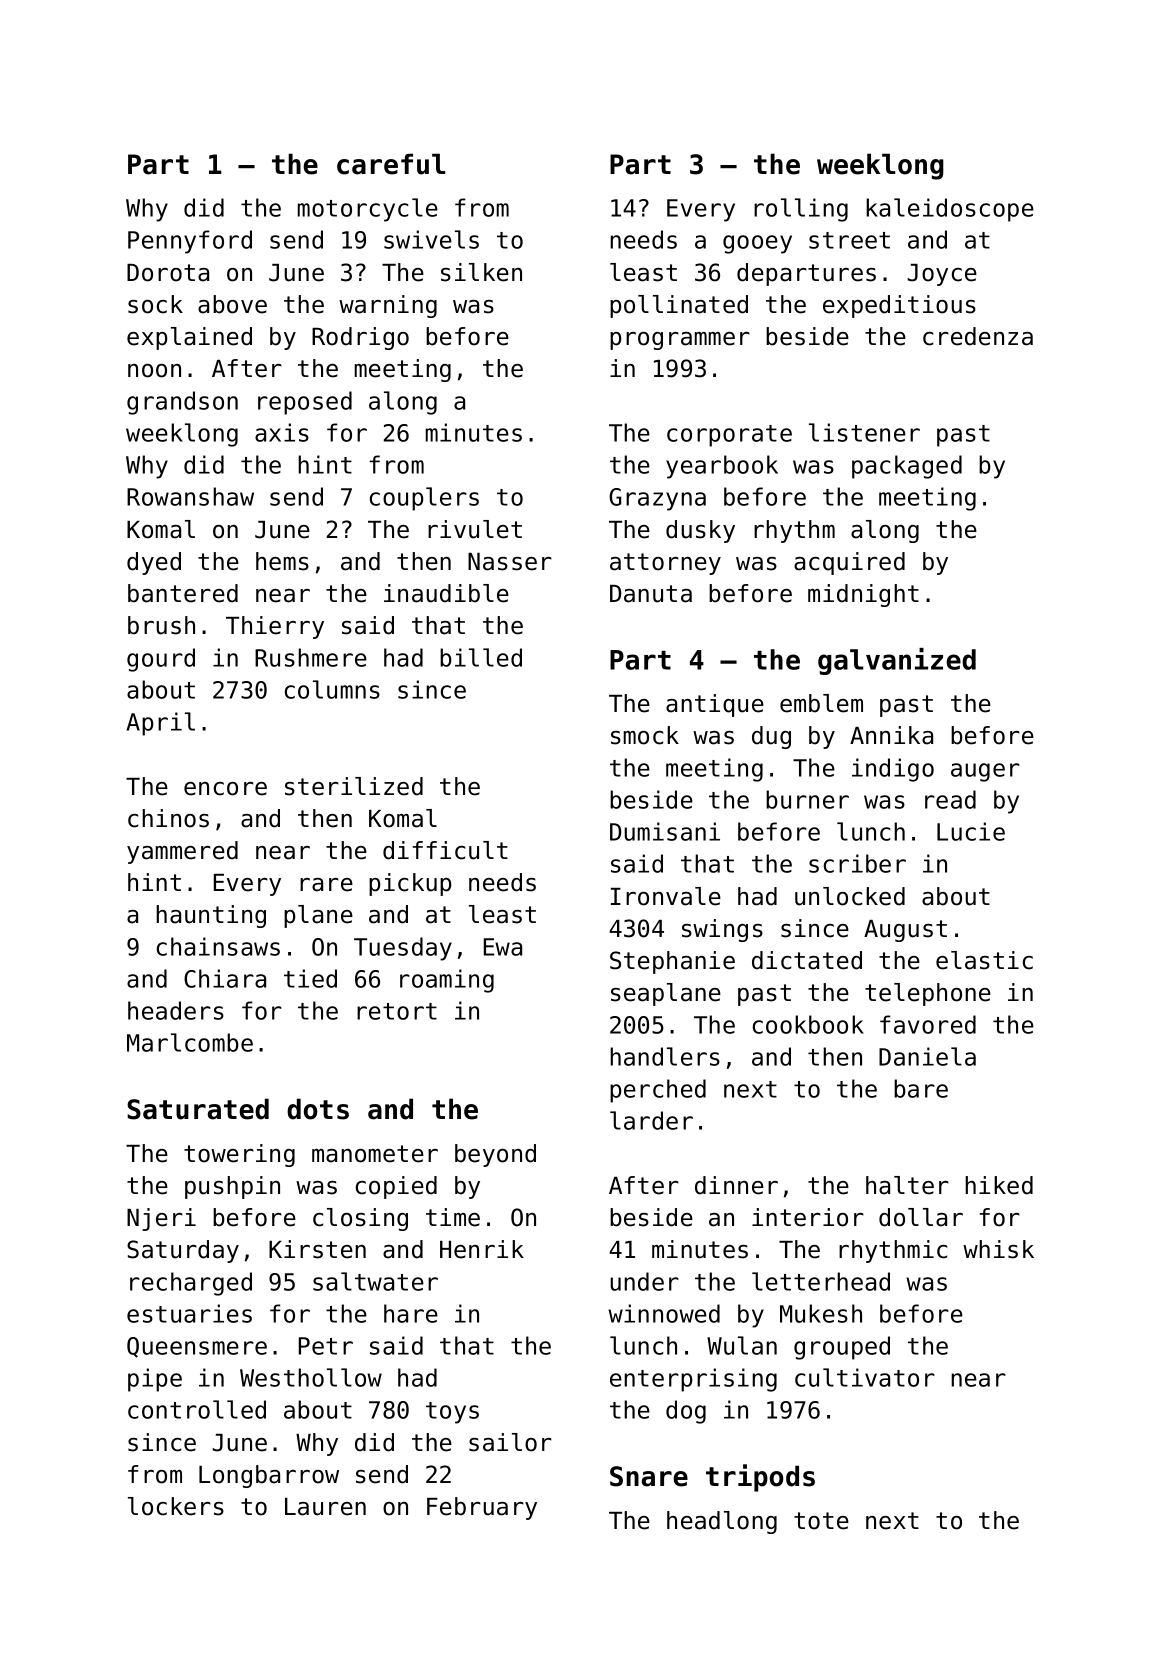 The image size is (1165, 1654). Describe the element at coordinates (452, 1413) in the document. I see `toys` at that location.
